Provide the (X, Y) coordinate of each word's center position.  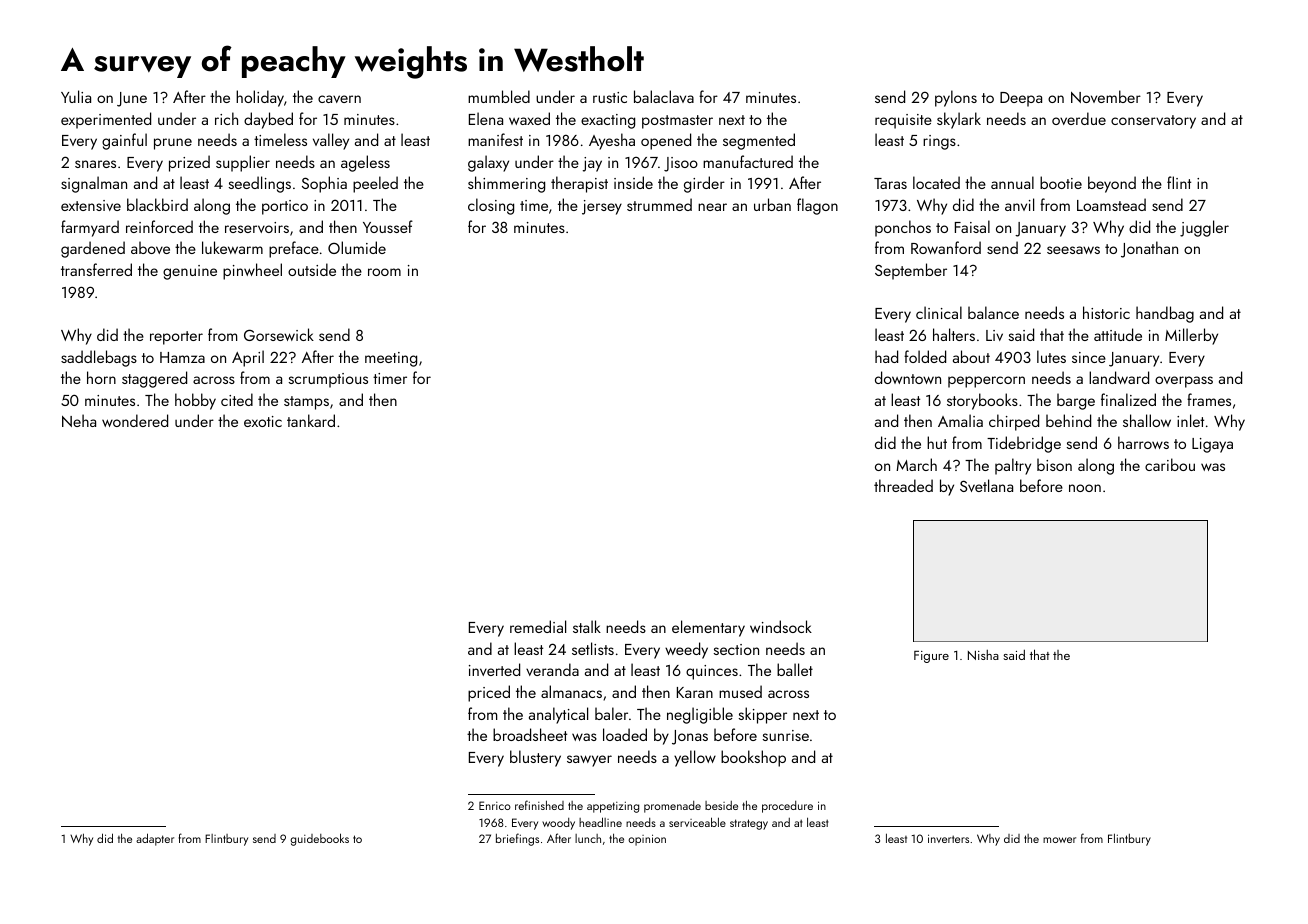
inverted (494, 669)
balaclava (664, 96)
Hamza (182, 357)
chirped (1014, 422)
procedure (787, 807)
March (916, 464)
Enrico (495, 805)
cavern (339, 99)
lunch (588, 838)
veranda (552, 669)
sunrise (786, 735)
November (1106, 96)
